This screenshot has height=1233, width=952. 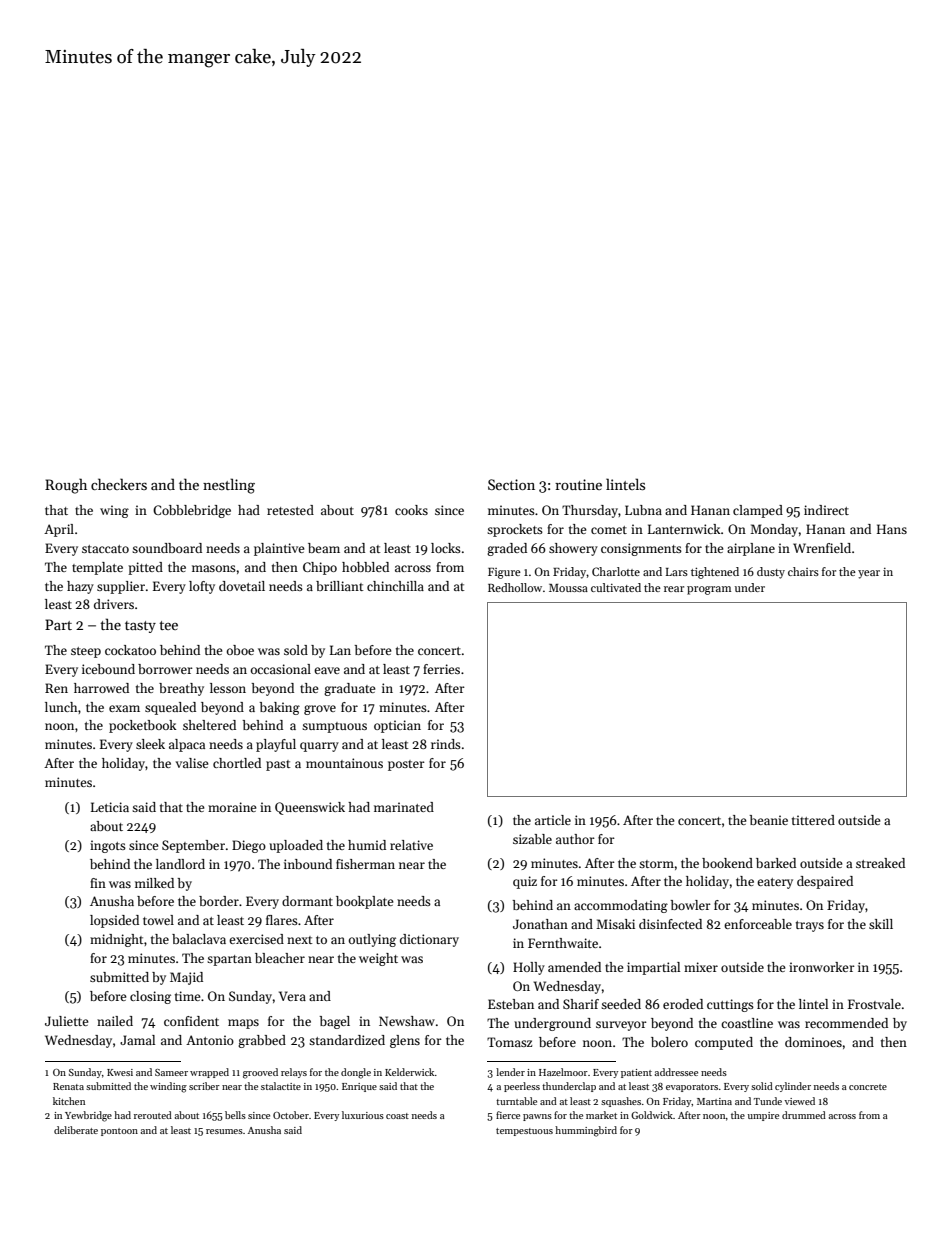 What do you see at coordinates (768, 820) in the screenshot?
I see `beanie` at bounding box center [768, 820].
